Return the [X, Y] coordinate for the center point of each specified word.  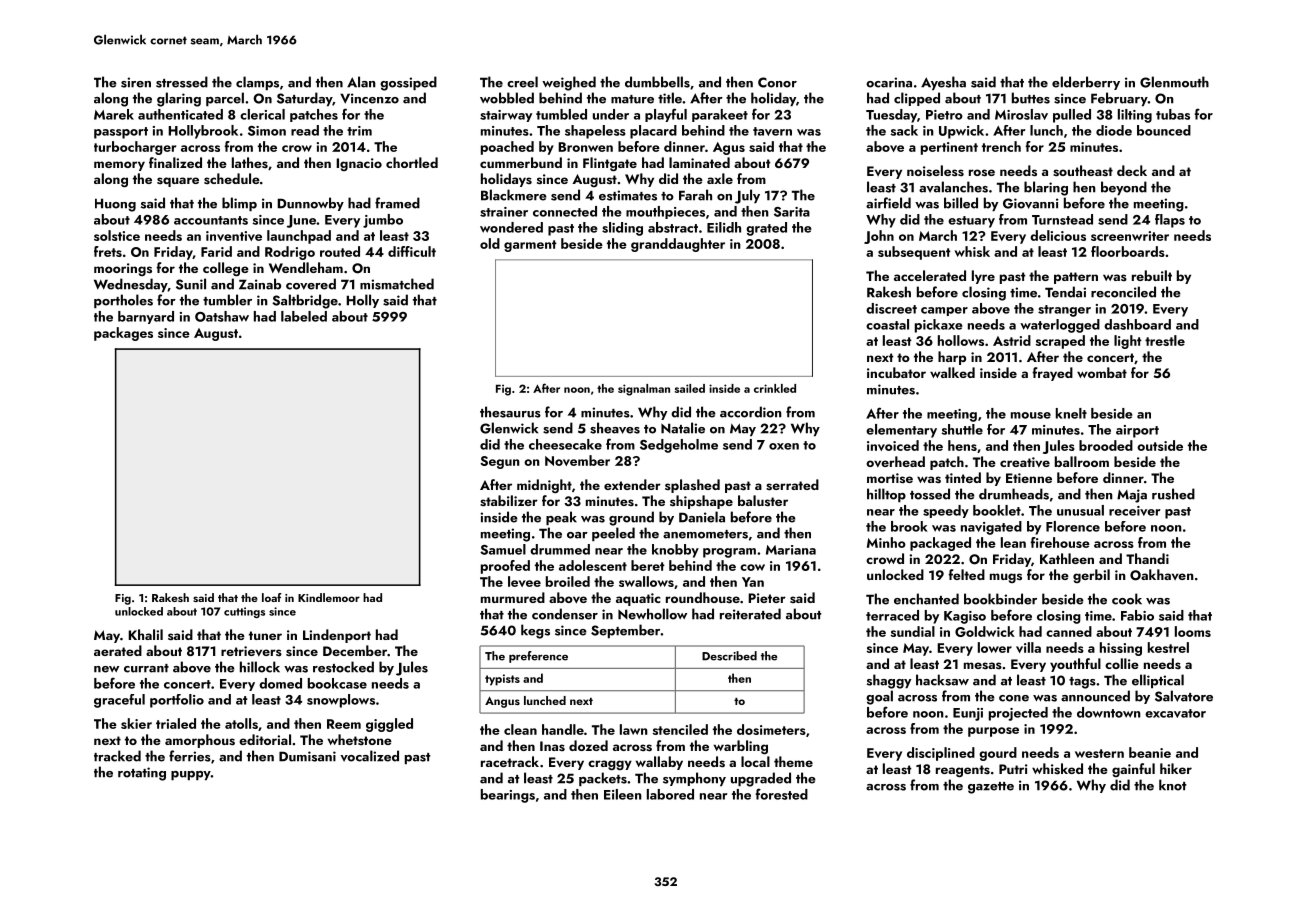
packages [123, 334]
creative [1025, 462]
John [879, 237]
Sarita [792, 212]
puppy [191, 775]
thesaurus [510, 412]
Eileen [623, 794]
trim [359, 131]
